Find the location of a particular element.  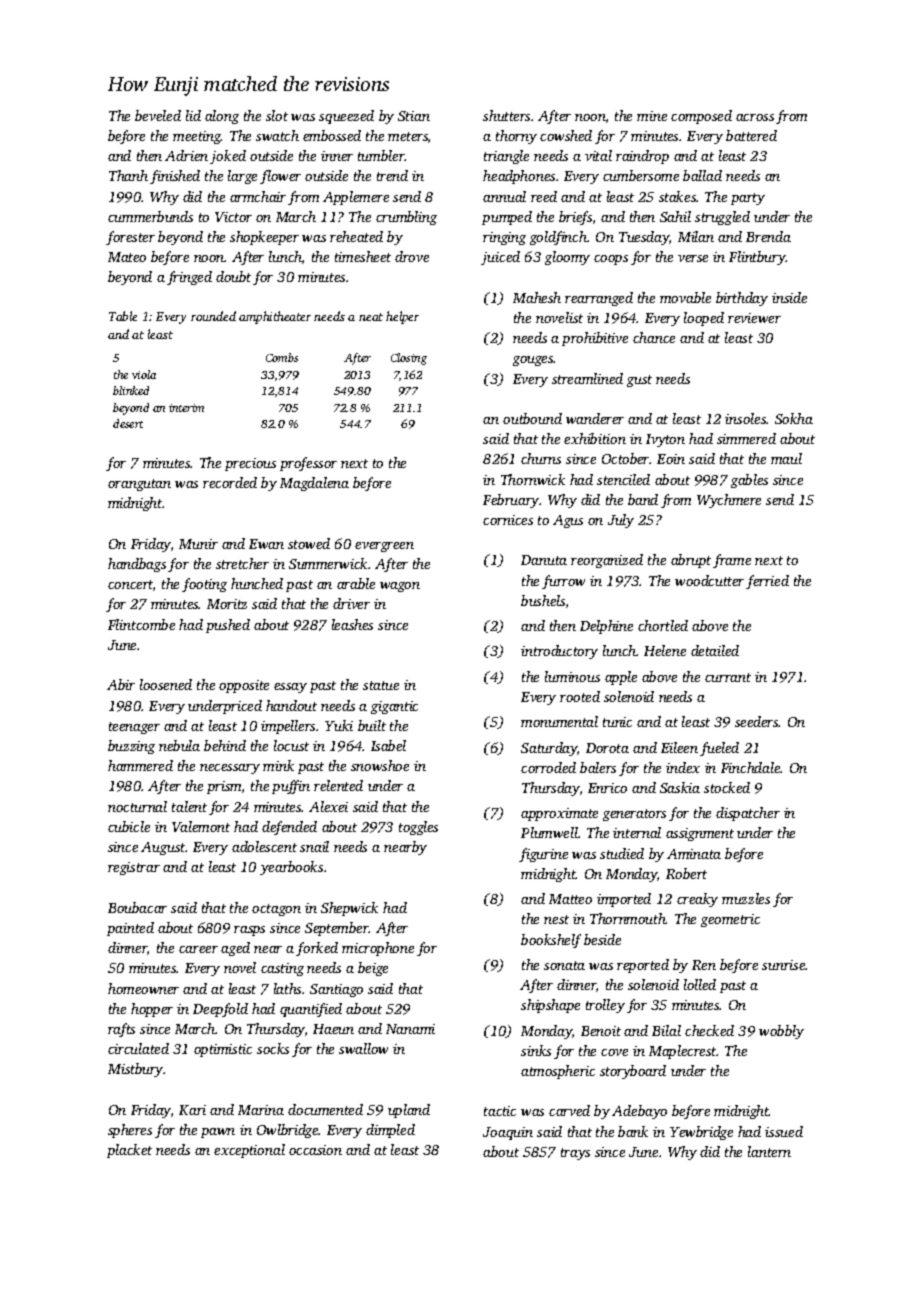

muzzles is located at coordinates (746, 898).
